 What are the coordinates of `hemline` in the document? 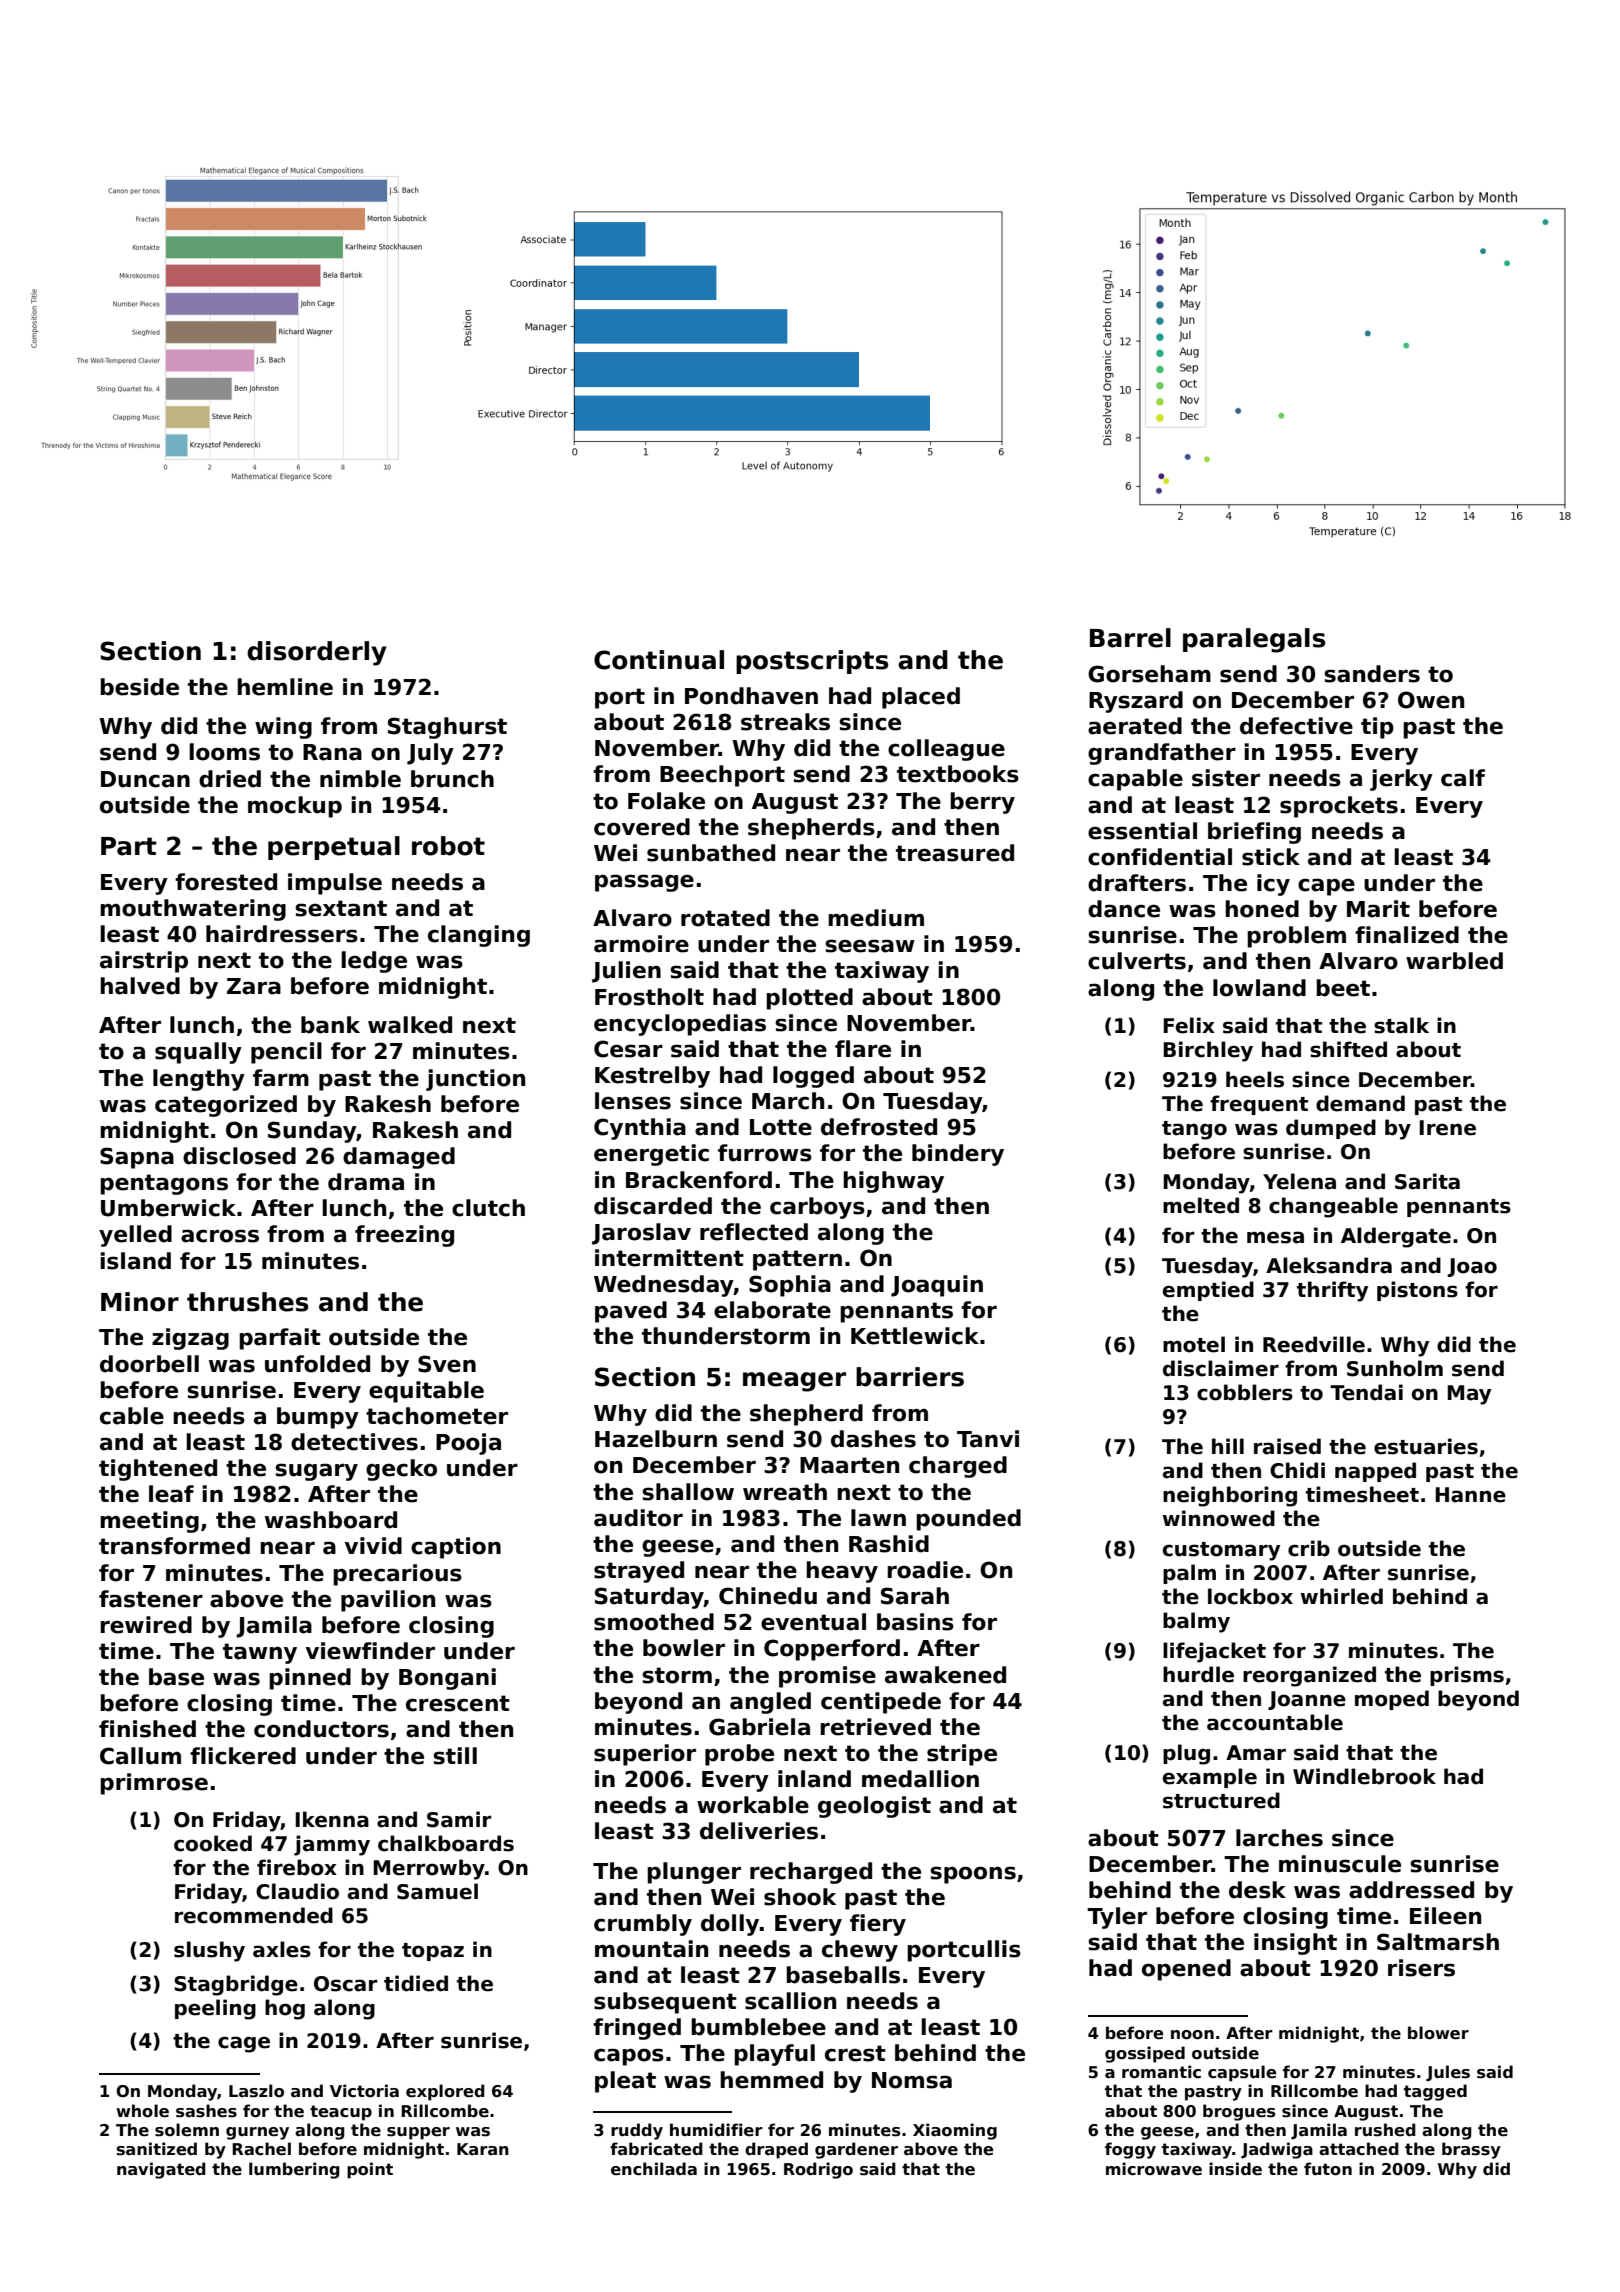 It's located at (285, 687).
